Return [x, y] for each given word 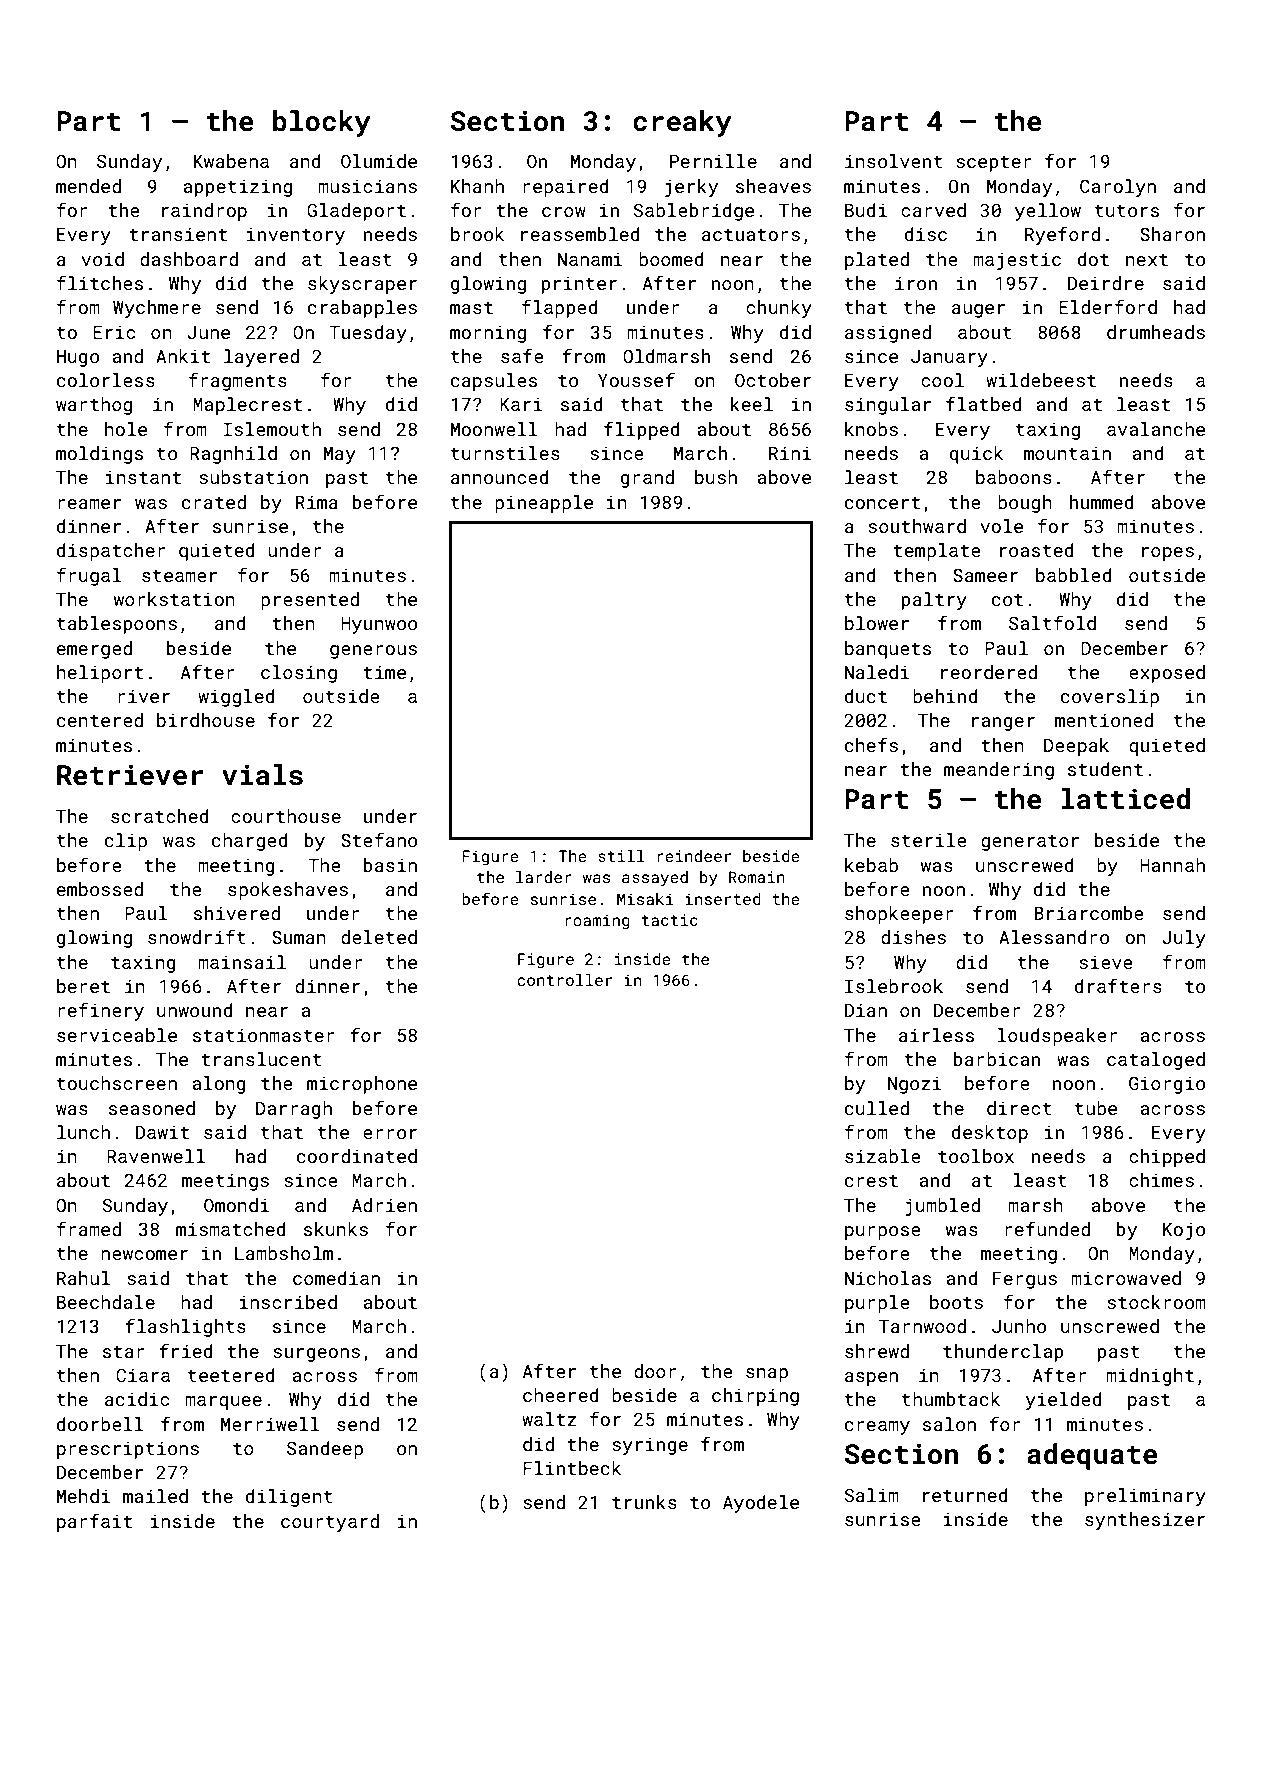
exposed [1167, 674]
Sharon [1172, 234]
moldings [99, 455]
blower [877, 623]
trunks [644, 1502]
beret [83, 986]
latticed [1126, 799]
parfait [94, 1522]
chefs [871, 744]
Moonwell [494, 429]
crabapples [362, 309]
